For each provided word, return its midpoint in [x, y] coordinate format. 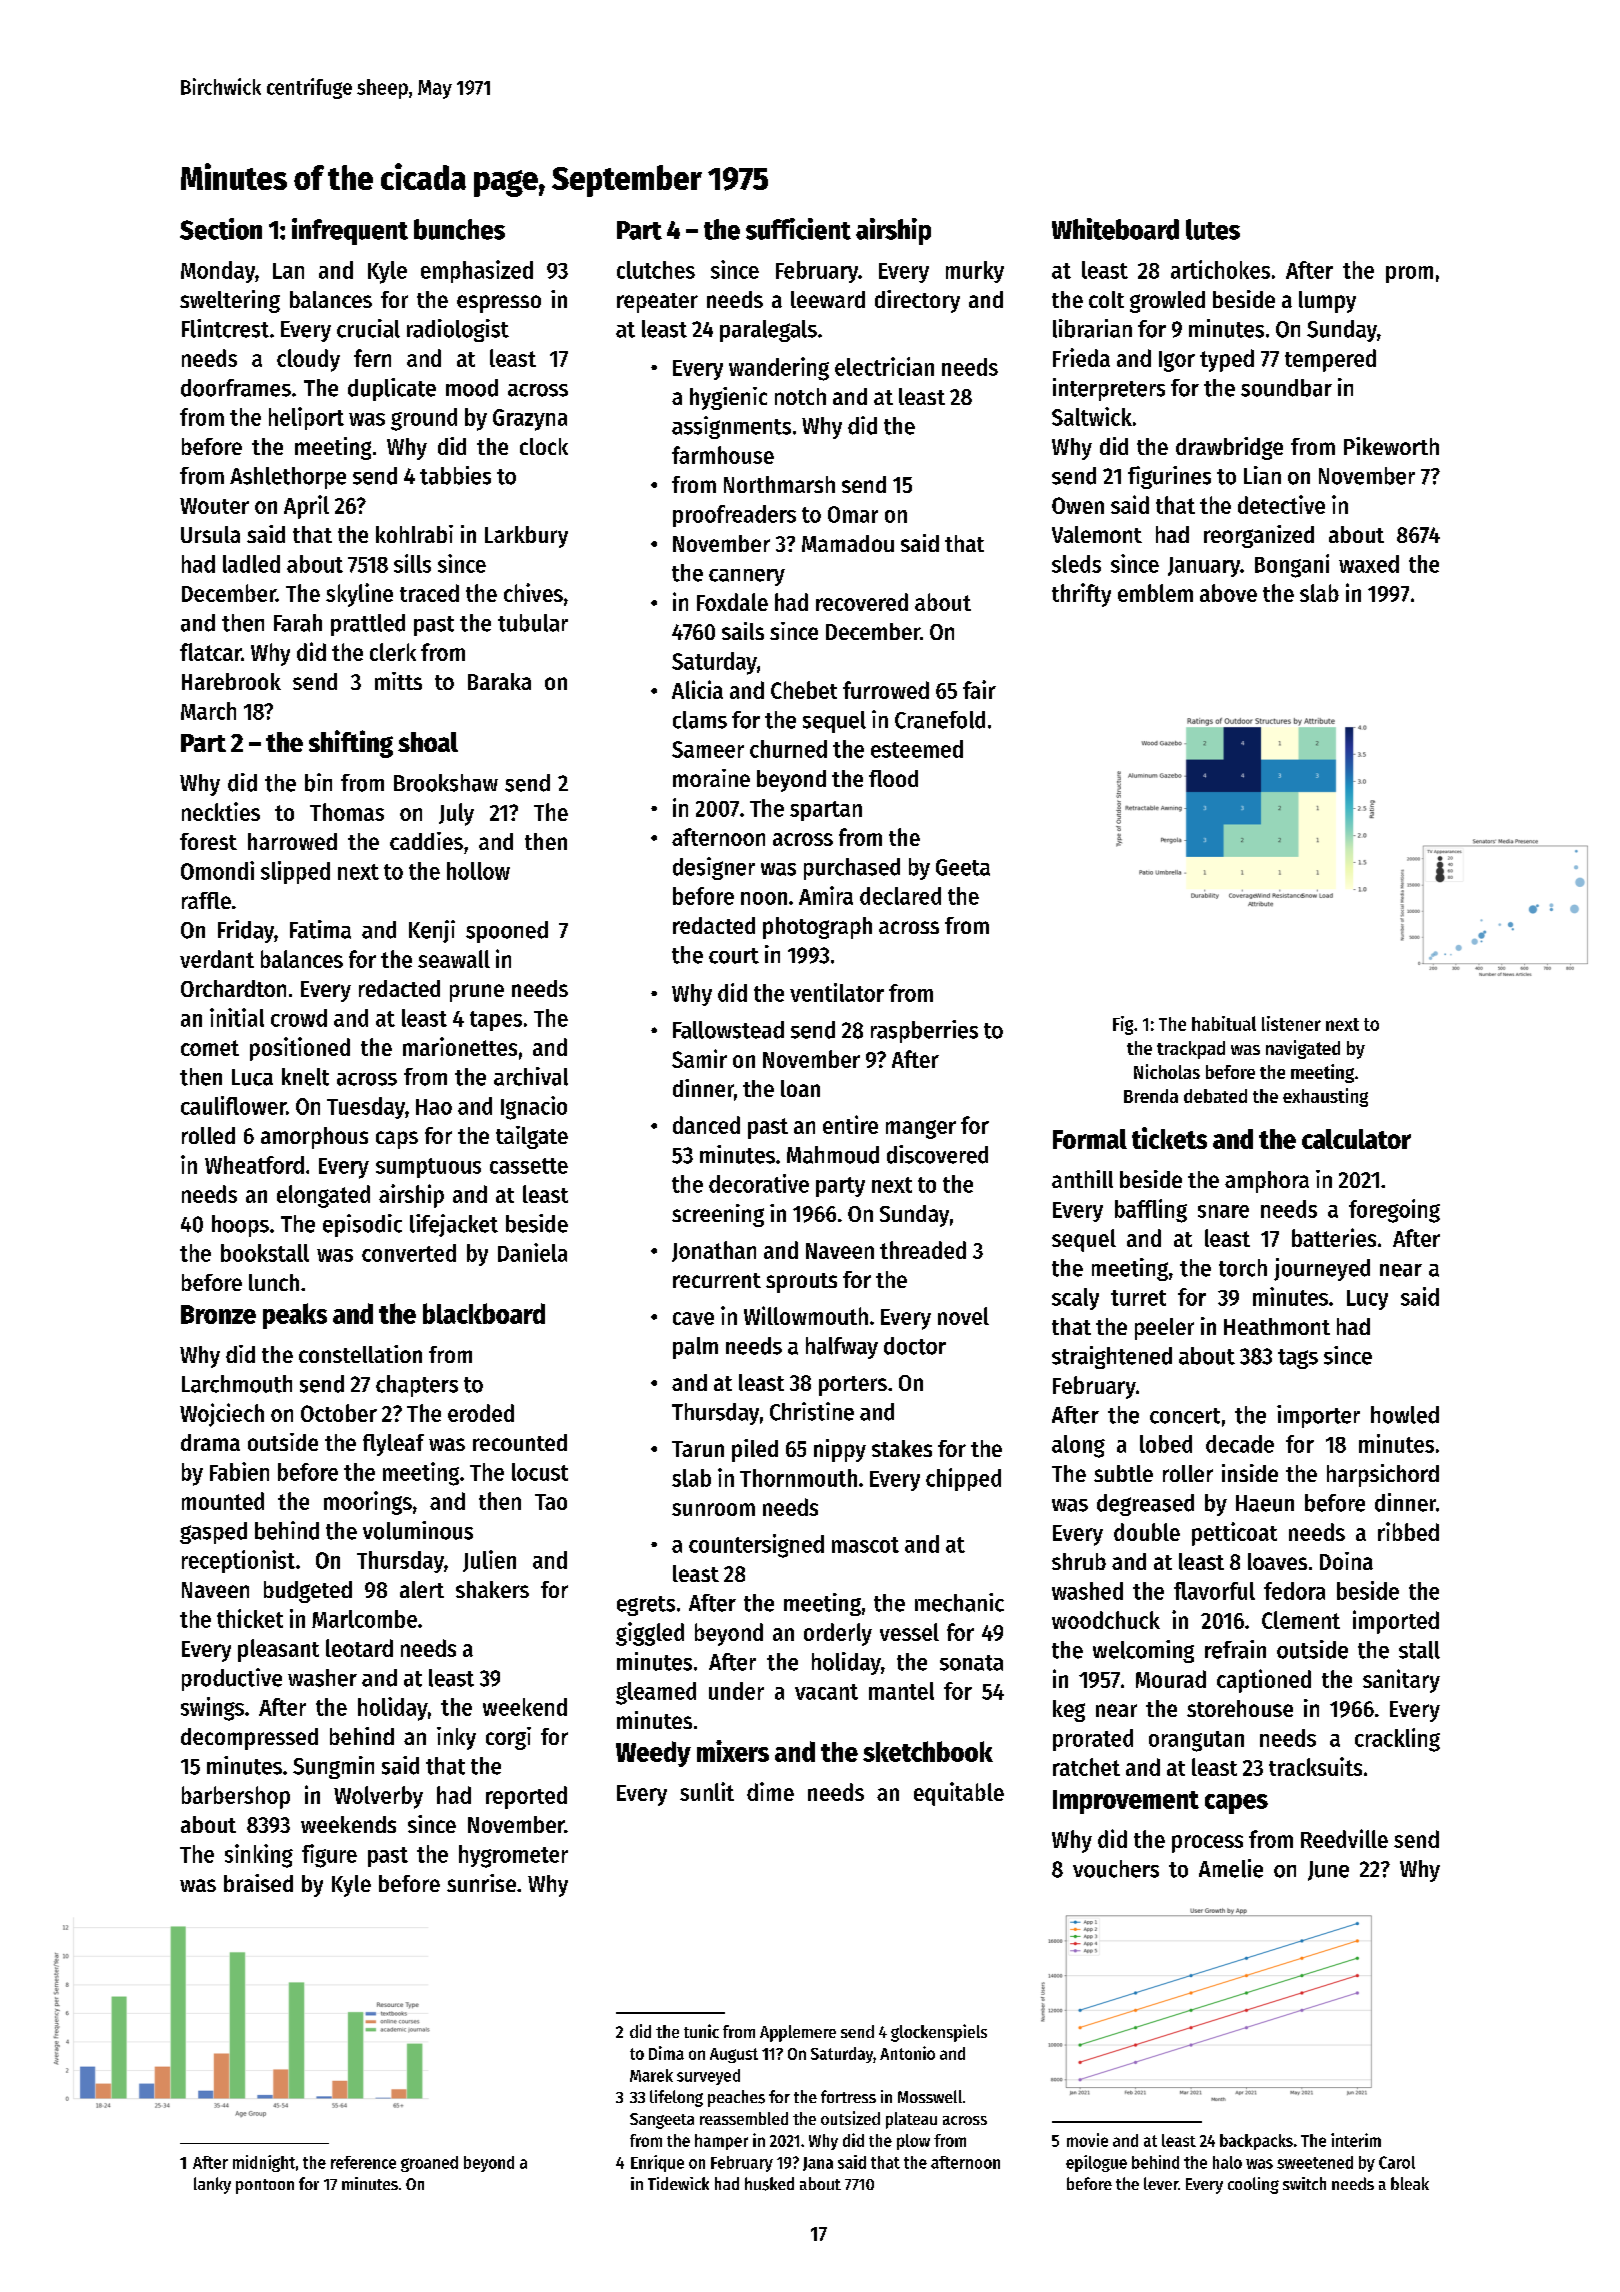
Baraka [499, 681]
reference [363, 2162]
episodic [362, 1225]
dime [770, 1791]
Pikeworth [1391, 446]
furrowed [886, 690]
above [1228, 593]
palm [695, 1348]
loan [800, 1088]
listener [1291, 1023]
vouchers [1116, 1869]
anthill [1082, 1179]
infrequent [350, 231]
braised [258, 1883]
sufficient [798, 229]
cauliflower [233, 1105]
